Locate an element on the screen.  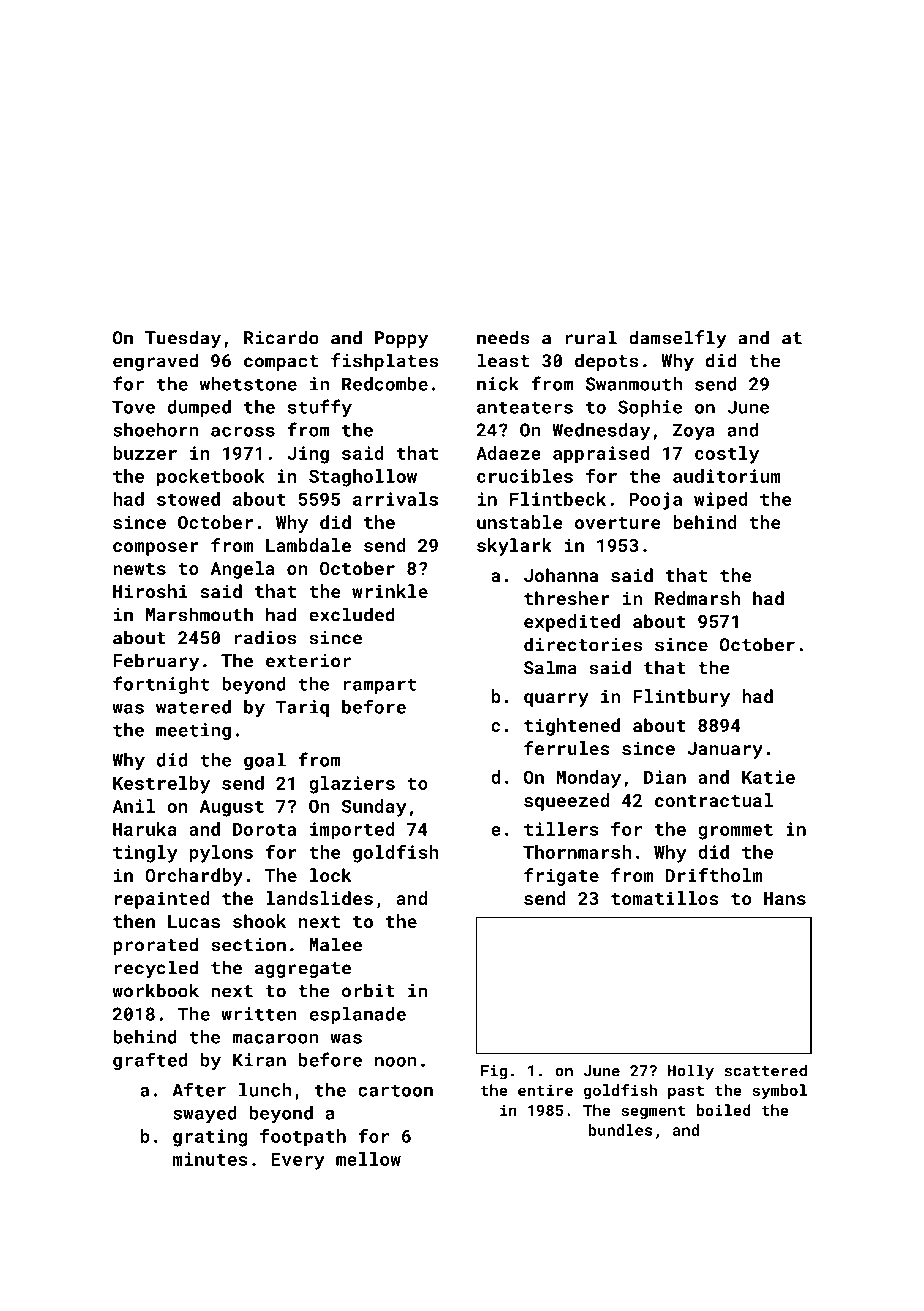
minutes is located at coordinates (210, 1159).
